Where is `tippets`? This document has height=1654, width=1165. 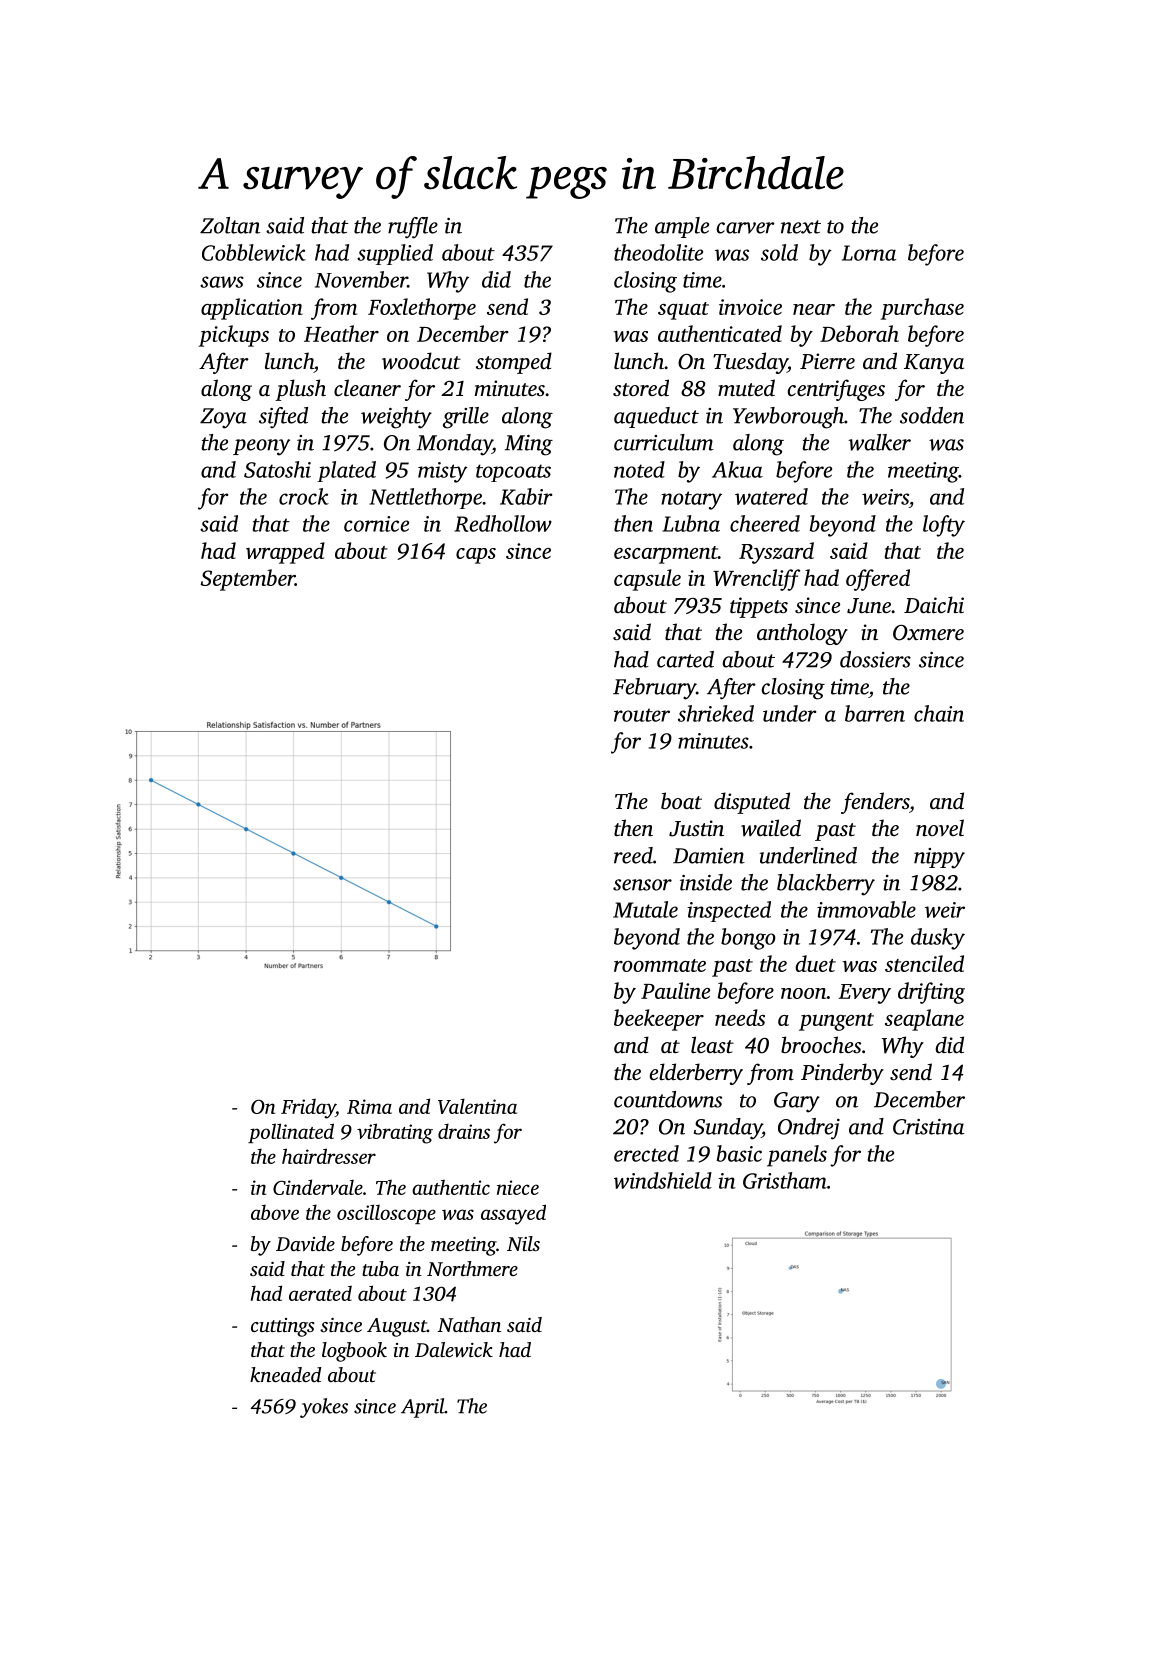 tippets is located at coordinates (759, 607).
